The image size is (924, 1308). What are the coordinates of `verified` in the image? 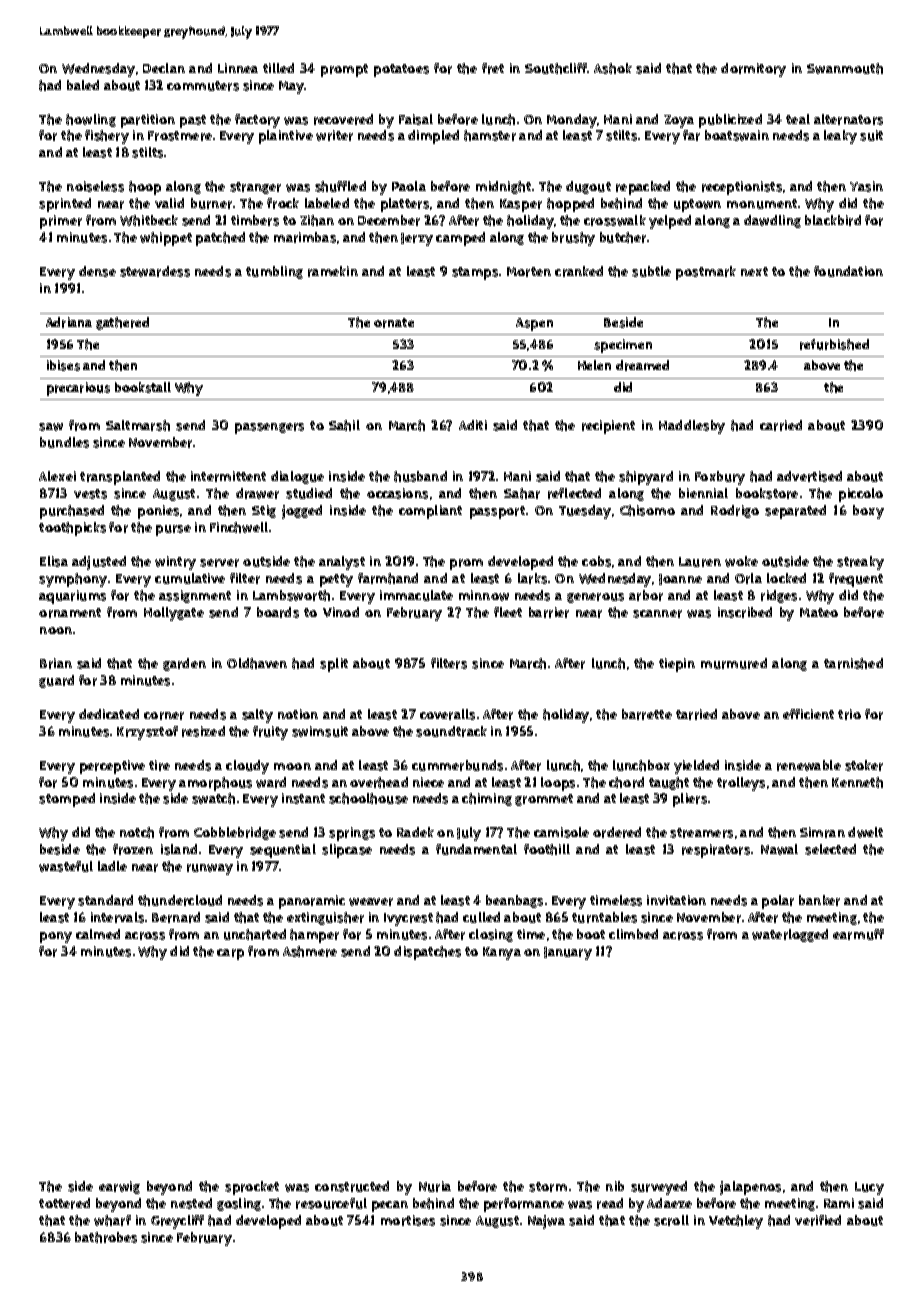 It's located at (818, 1220).
